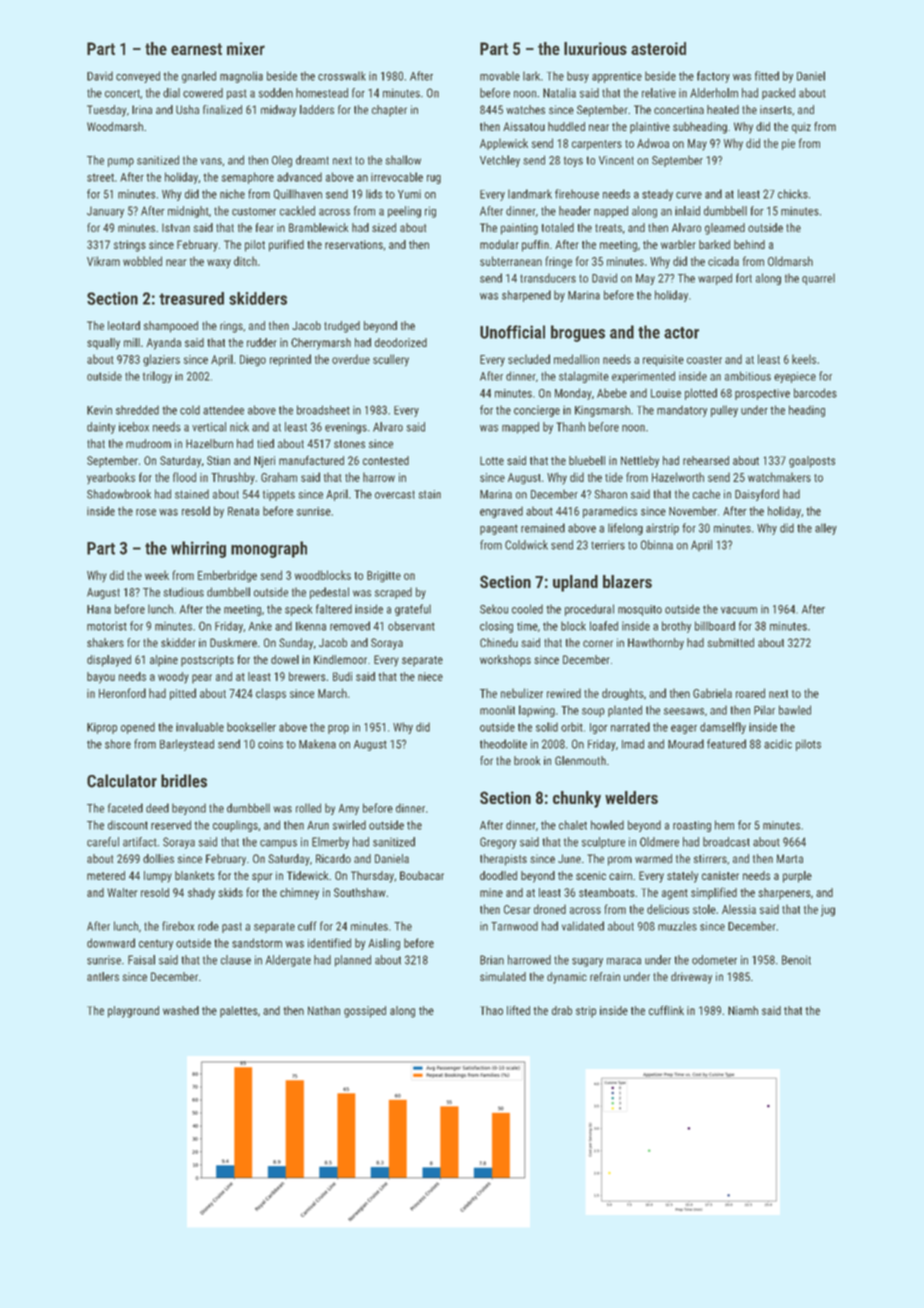 The image size is (924, 1308). What do you see at coordinates (595, 48) in the image?
I see `luxurious` at bounding box center [595, 48].
